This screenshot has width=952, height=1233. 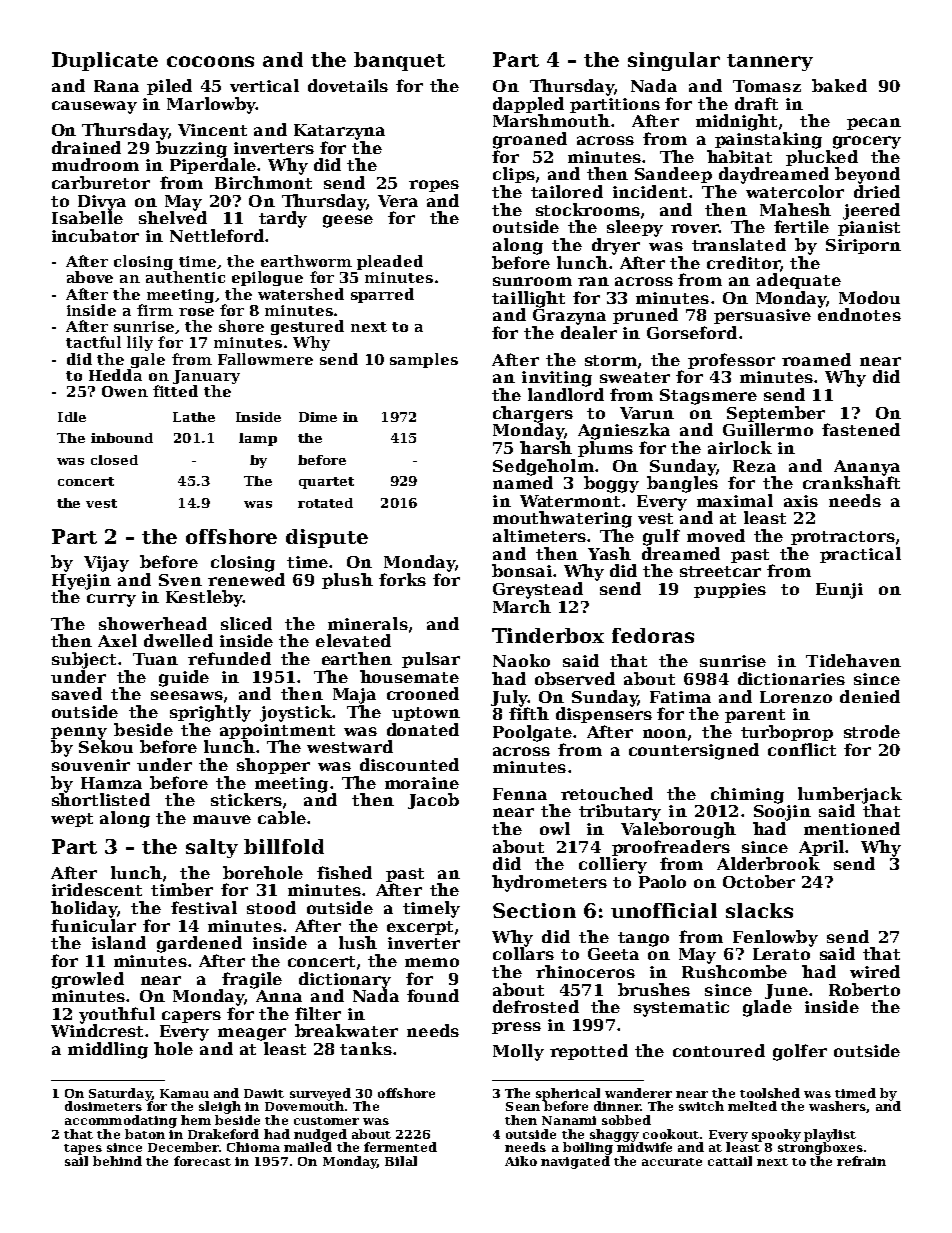 What do you see at coordinates (557, 379) in the screenshot?
I see `inviting` at bounding box center [557, 379].
